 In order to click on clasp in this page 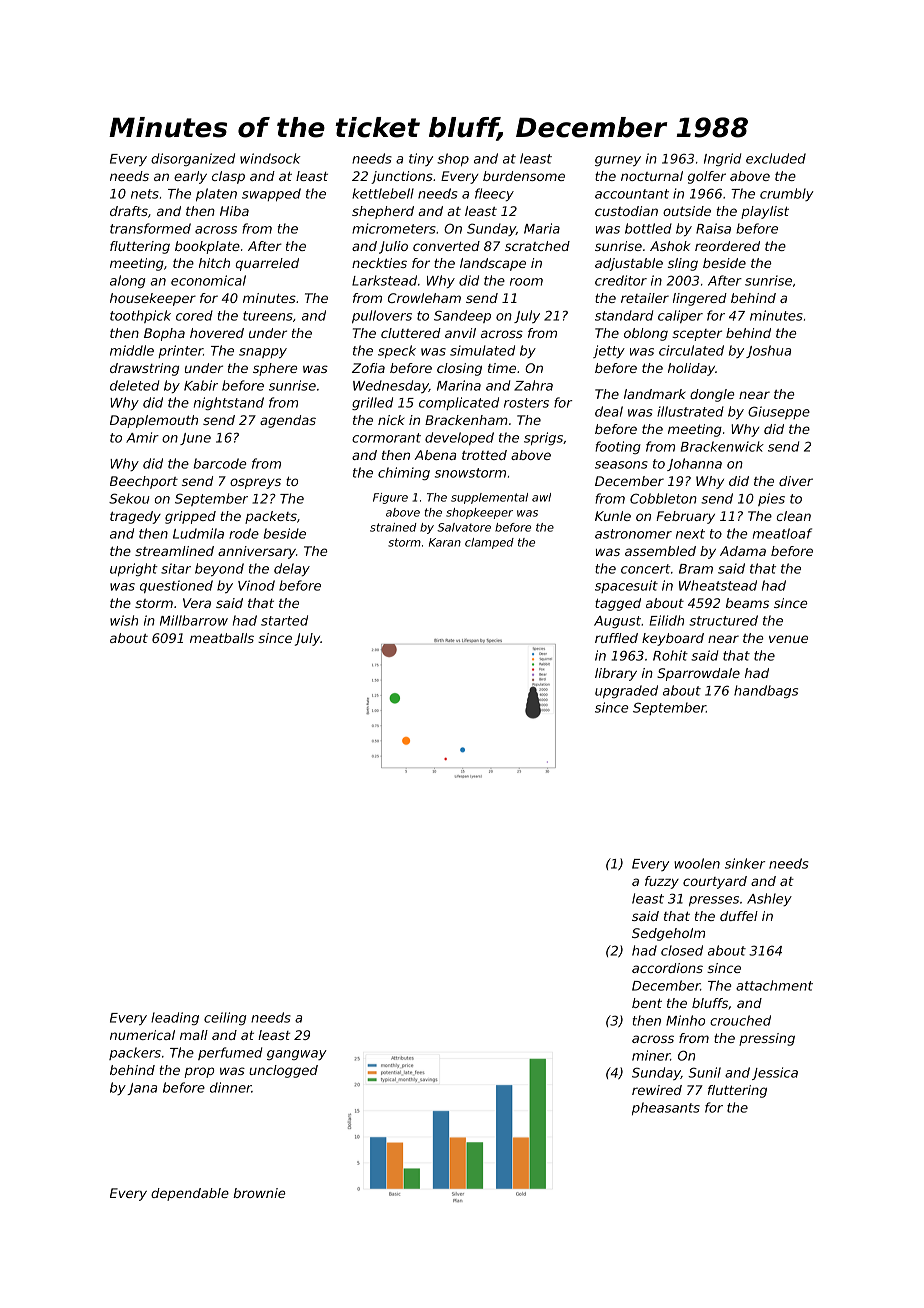, I will do `click(228, 177)`.
